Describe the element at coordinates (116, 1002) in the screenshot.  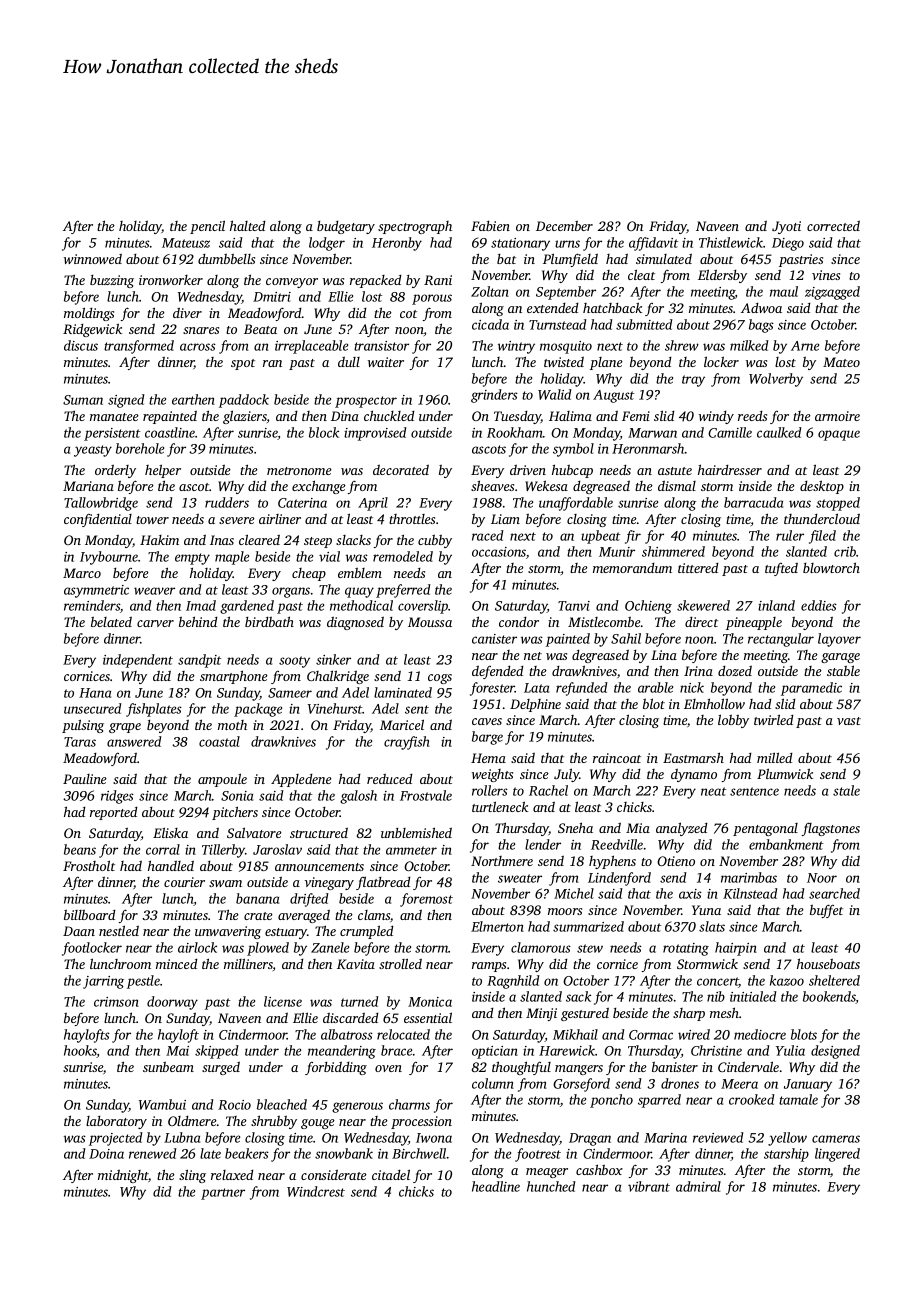
I see `crimson` at that location.
